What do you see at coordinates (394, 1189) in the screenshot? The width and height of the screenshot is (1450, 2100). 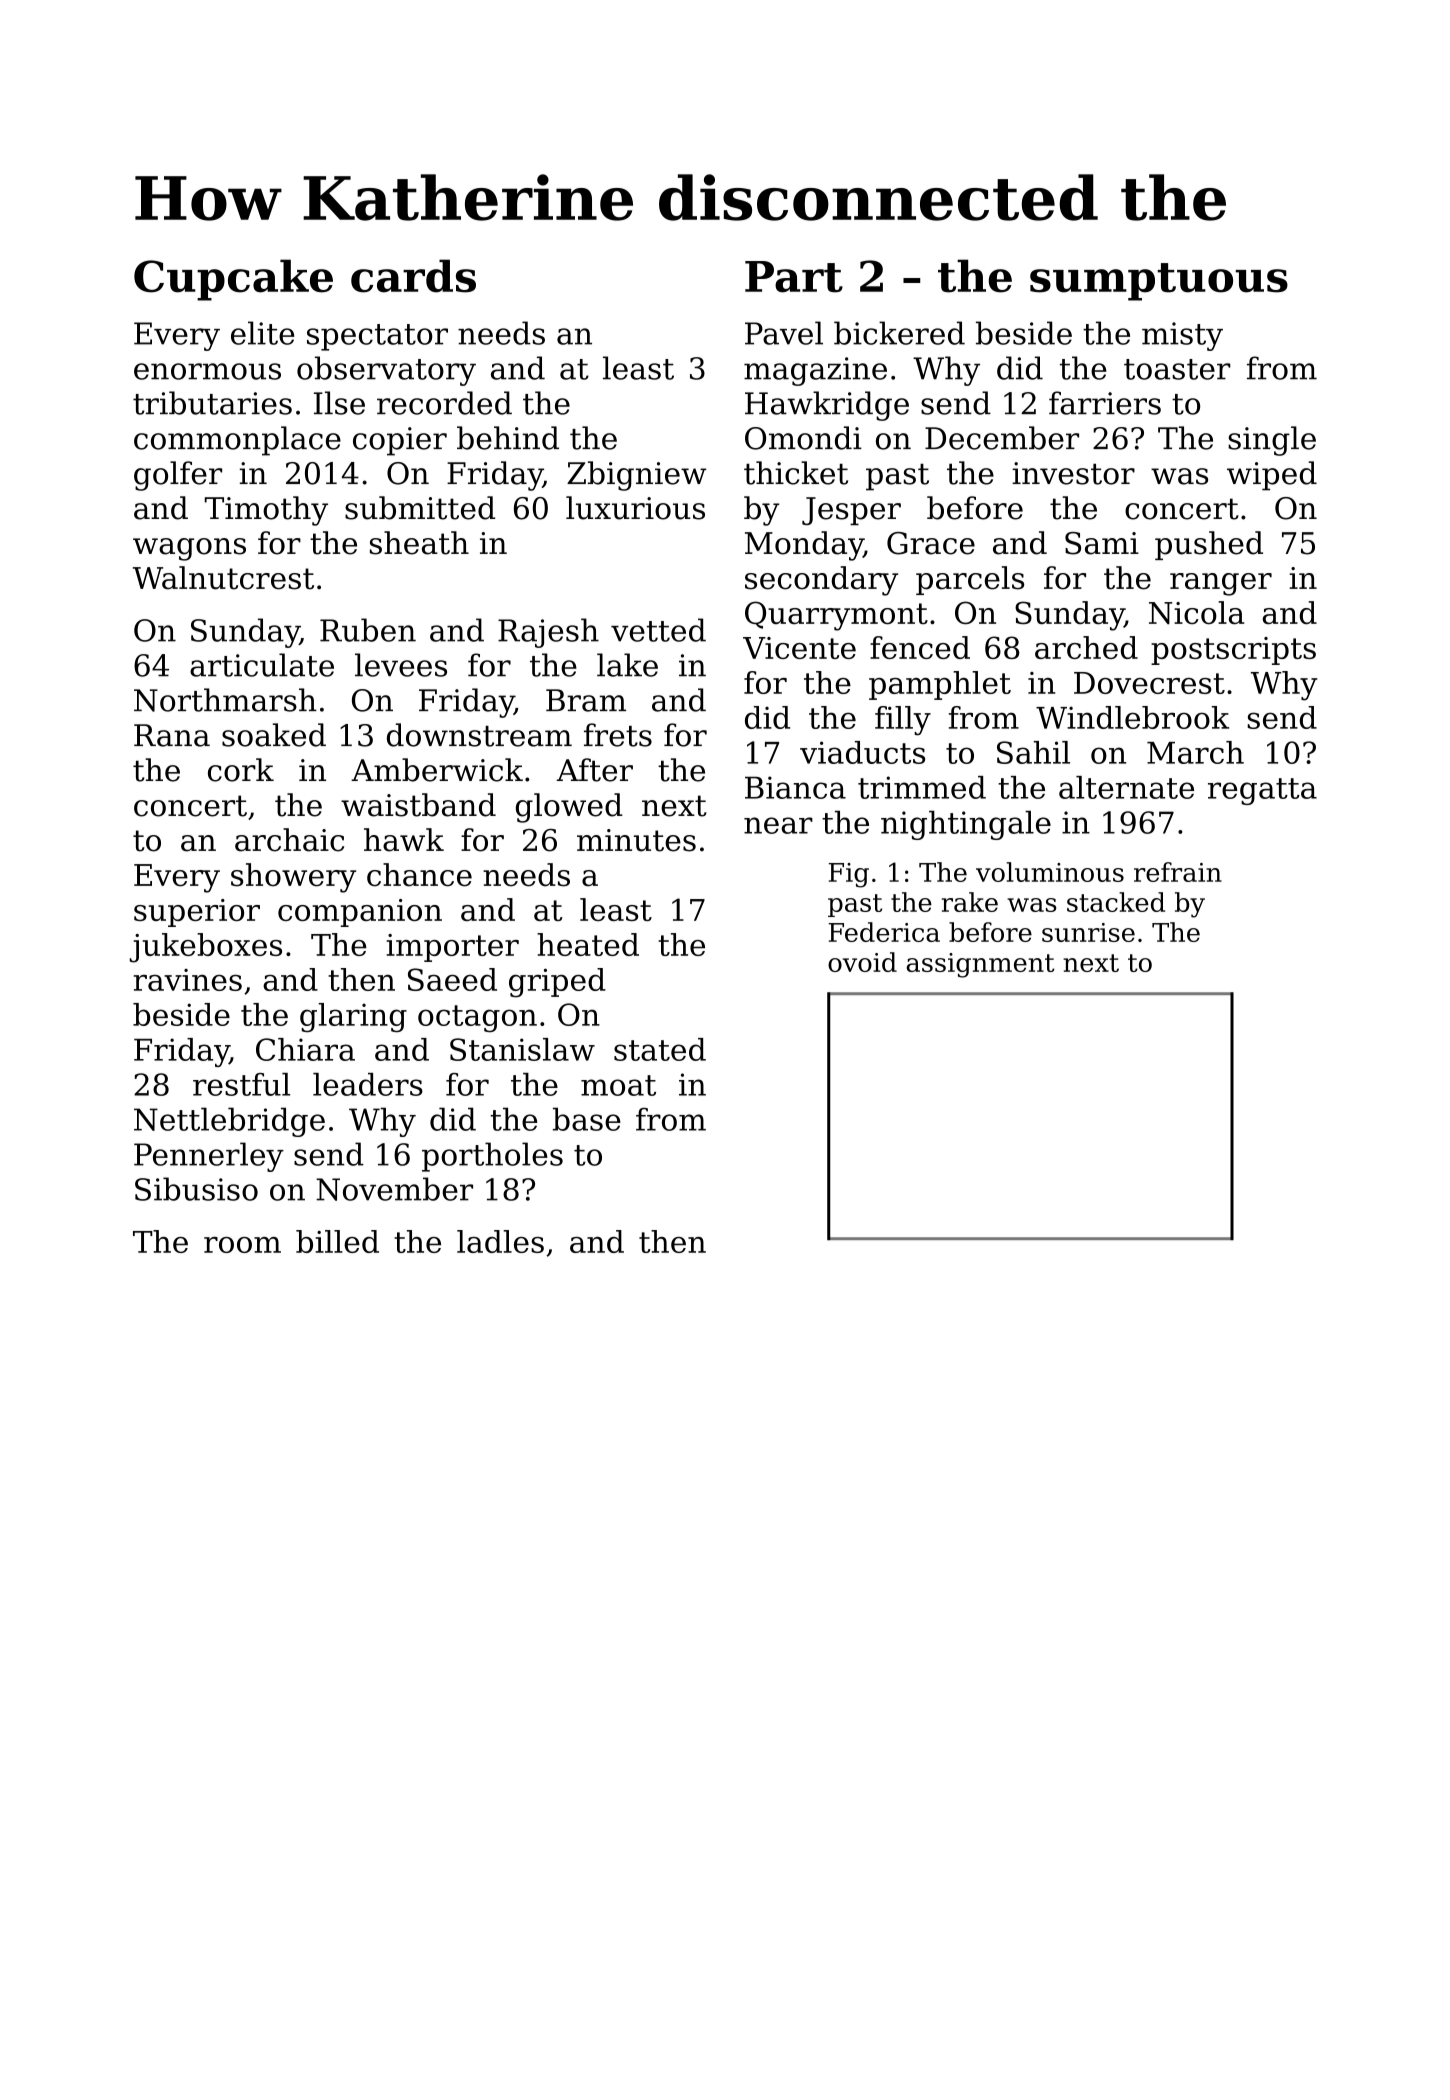 I see `November` at bounding box center [394, 1189].
